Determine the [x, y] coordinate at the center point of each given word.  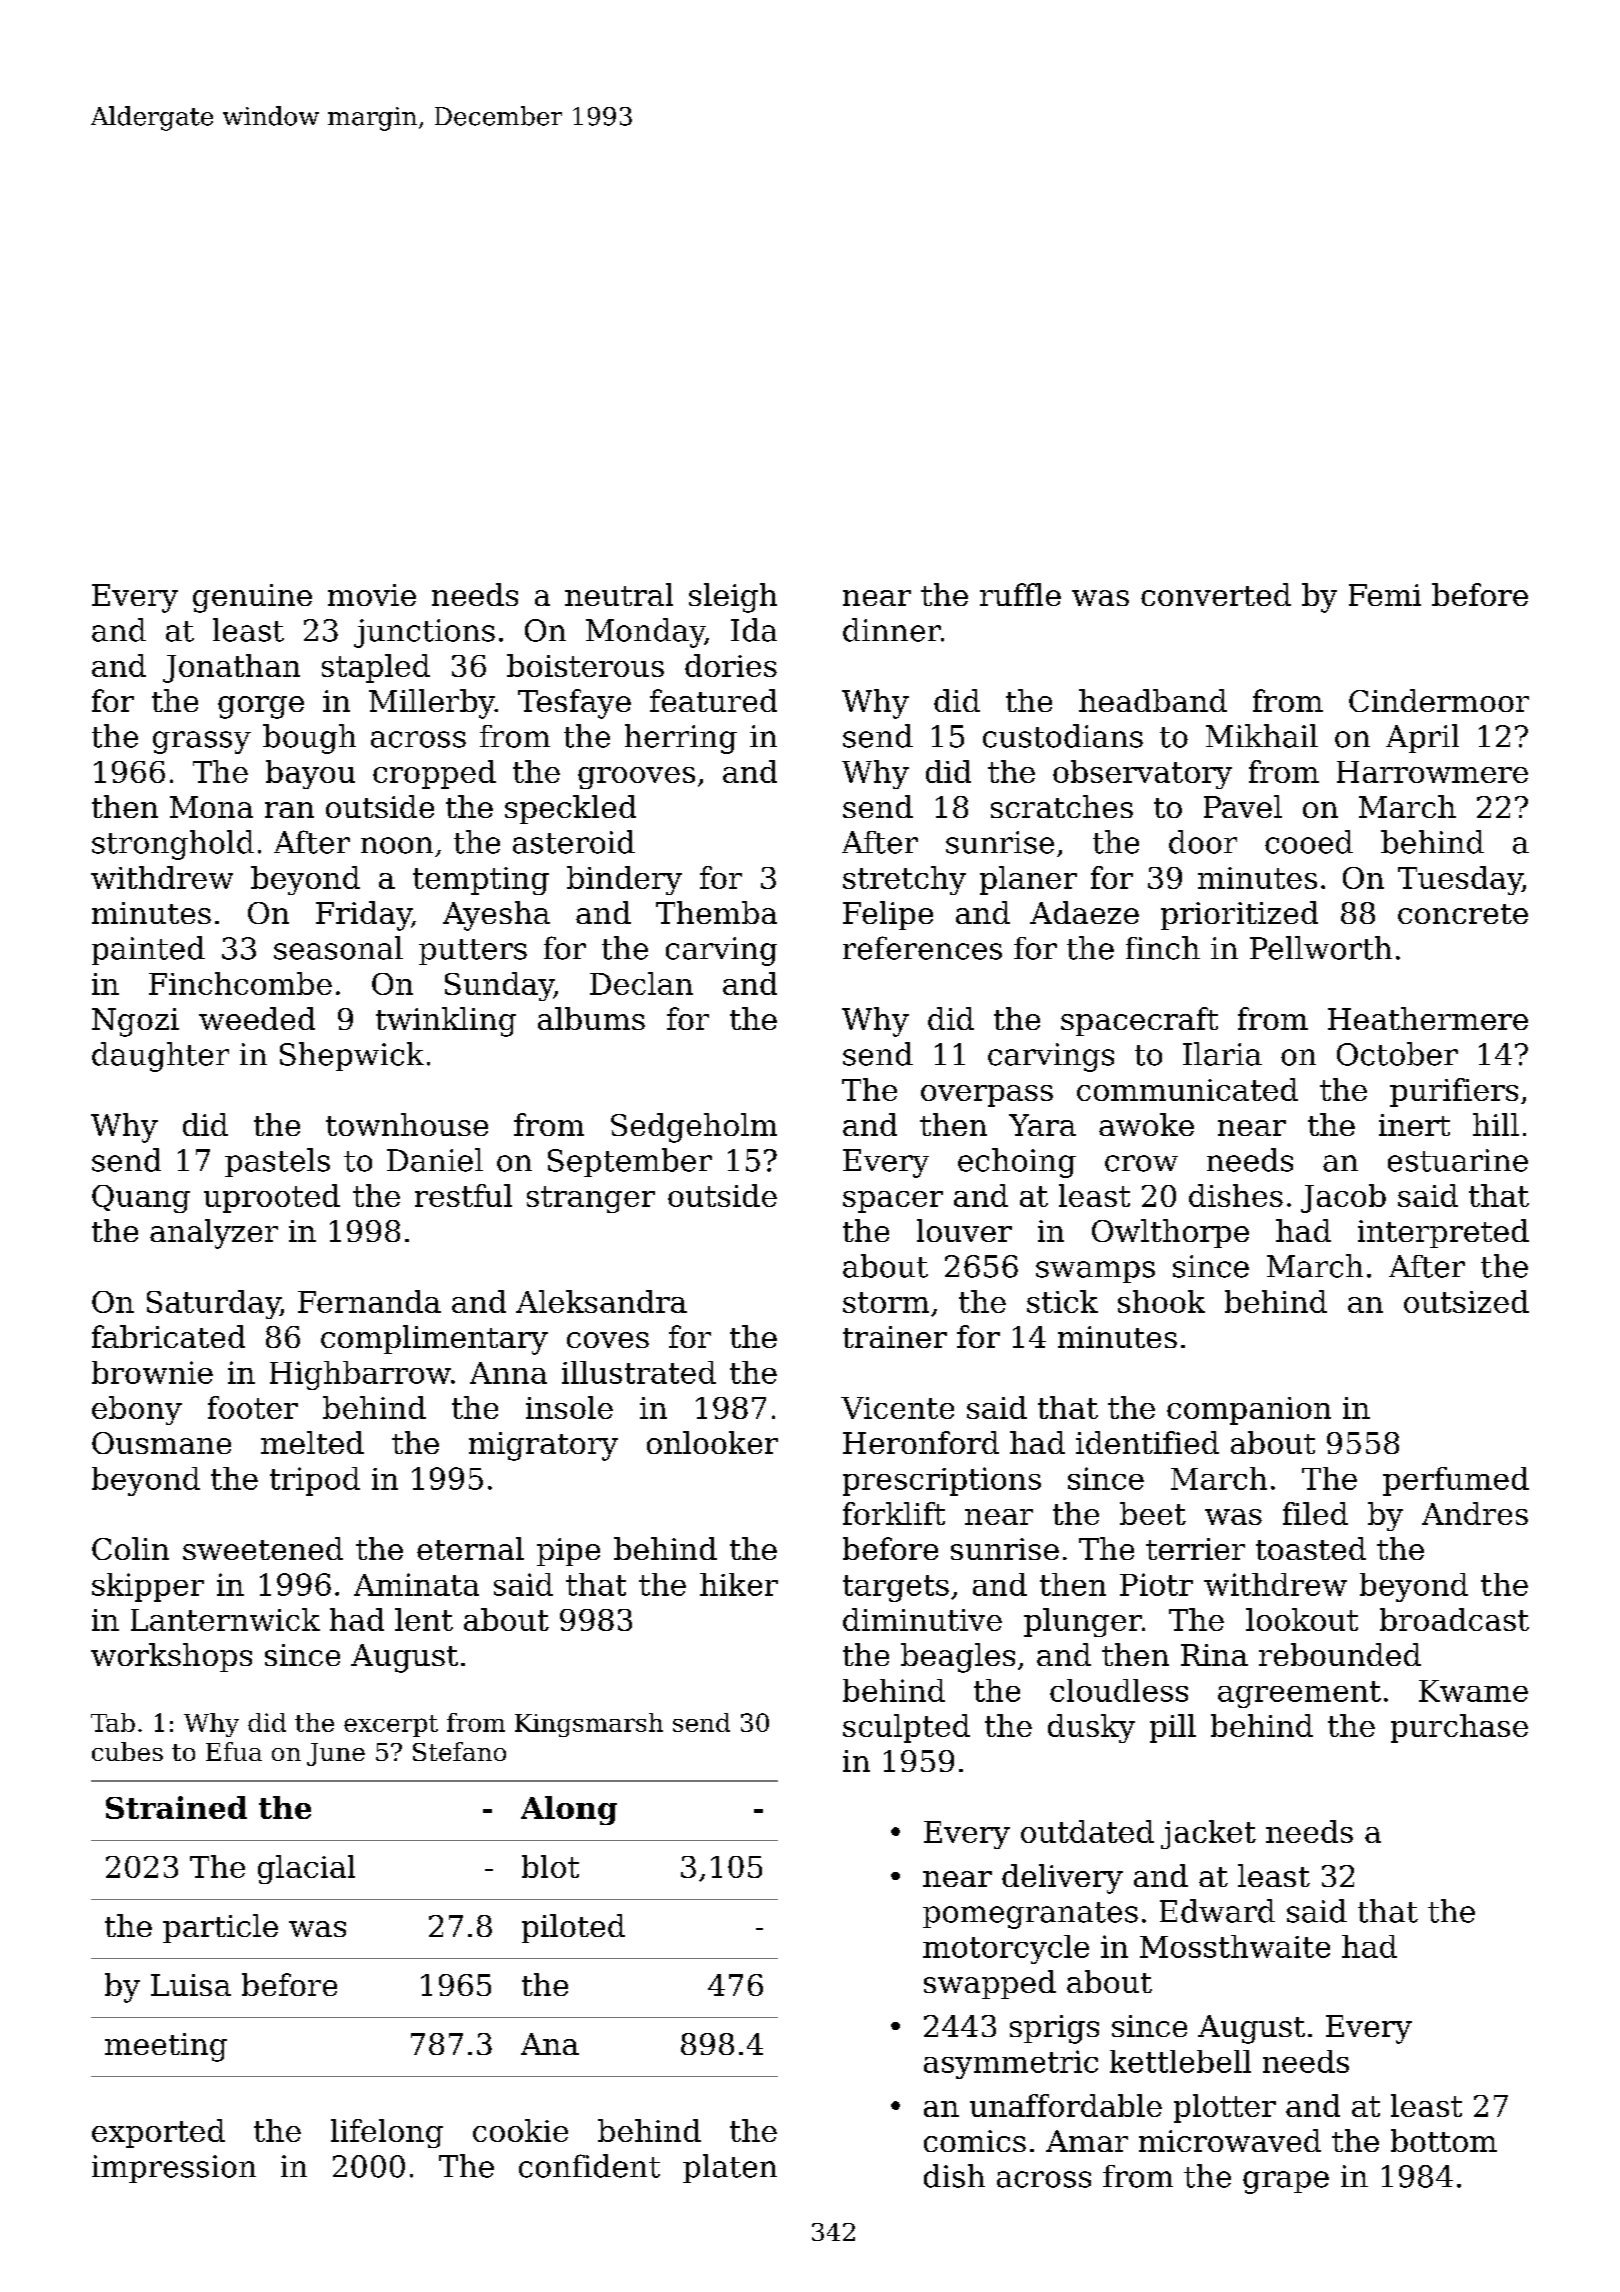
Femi [1385, 595]
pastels [277, 1162]
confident [589, 2166]
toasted [1311, 1548]
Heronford [921, 1442]
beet [1153, 1513]
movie [372, 595]
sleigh [733, 598]
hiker [739, 1584]
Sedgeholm [694, 1128]
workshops [171, 1657]
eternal [470, 1548]
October [1397, 1054]
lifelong [387, 2133]
